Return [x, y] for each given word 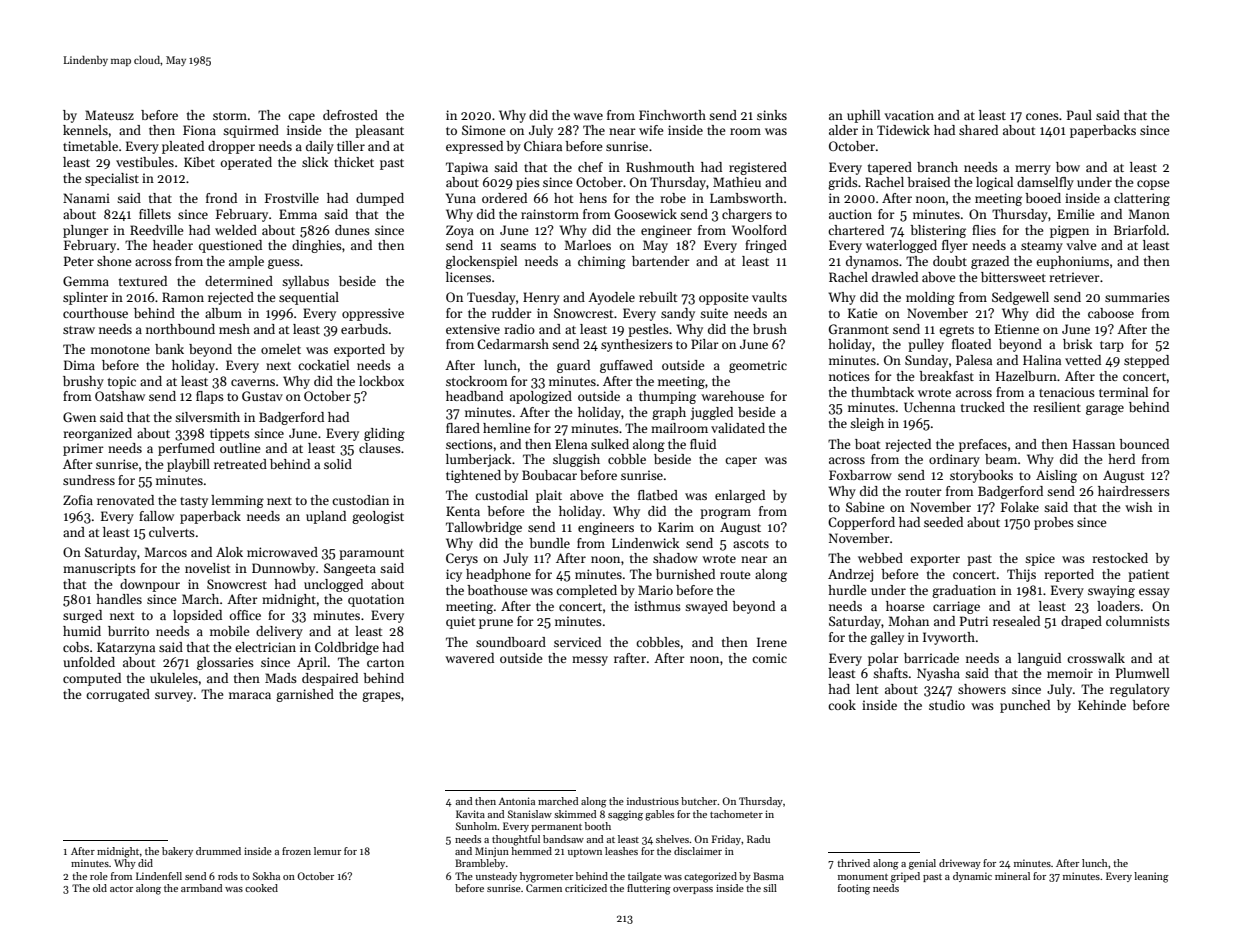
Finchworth [672, 115]
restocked [1120, 558]
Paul [1079, 115]
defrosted [350, 115]
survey [174, 697]
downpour [150, 585]
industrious [653, 801]
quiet [461, 622]
